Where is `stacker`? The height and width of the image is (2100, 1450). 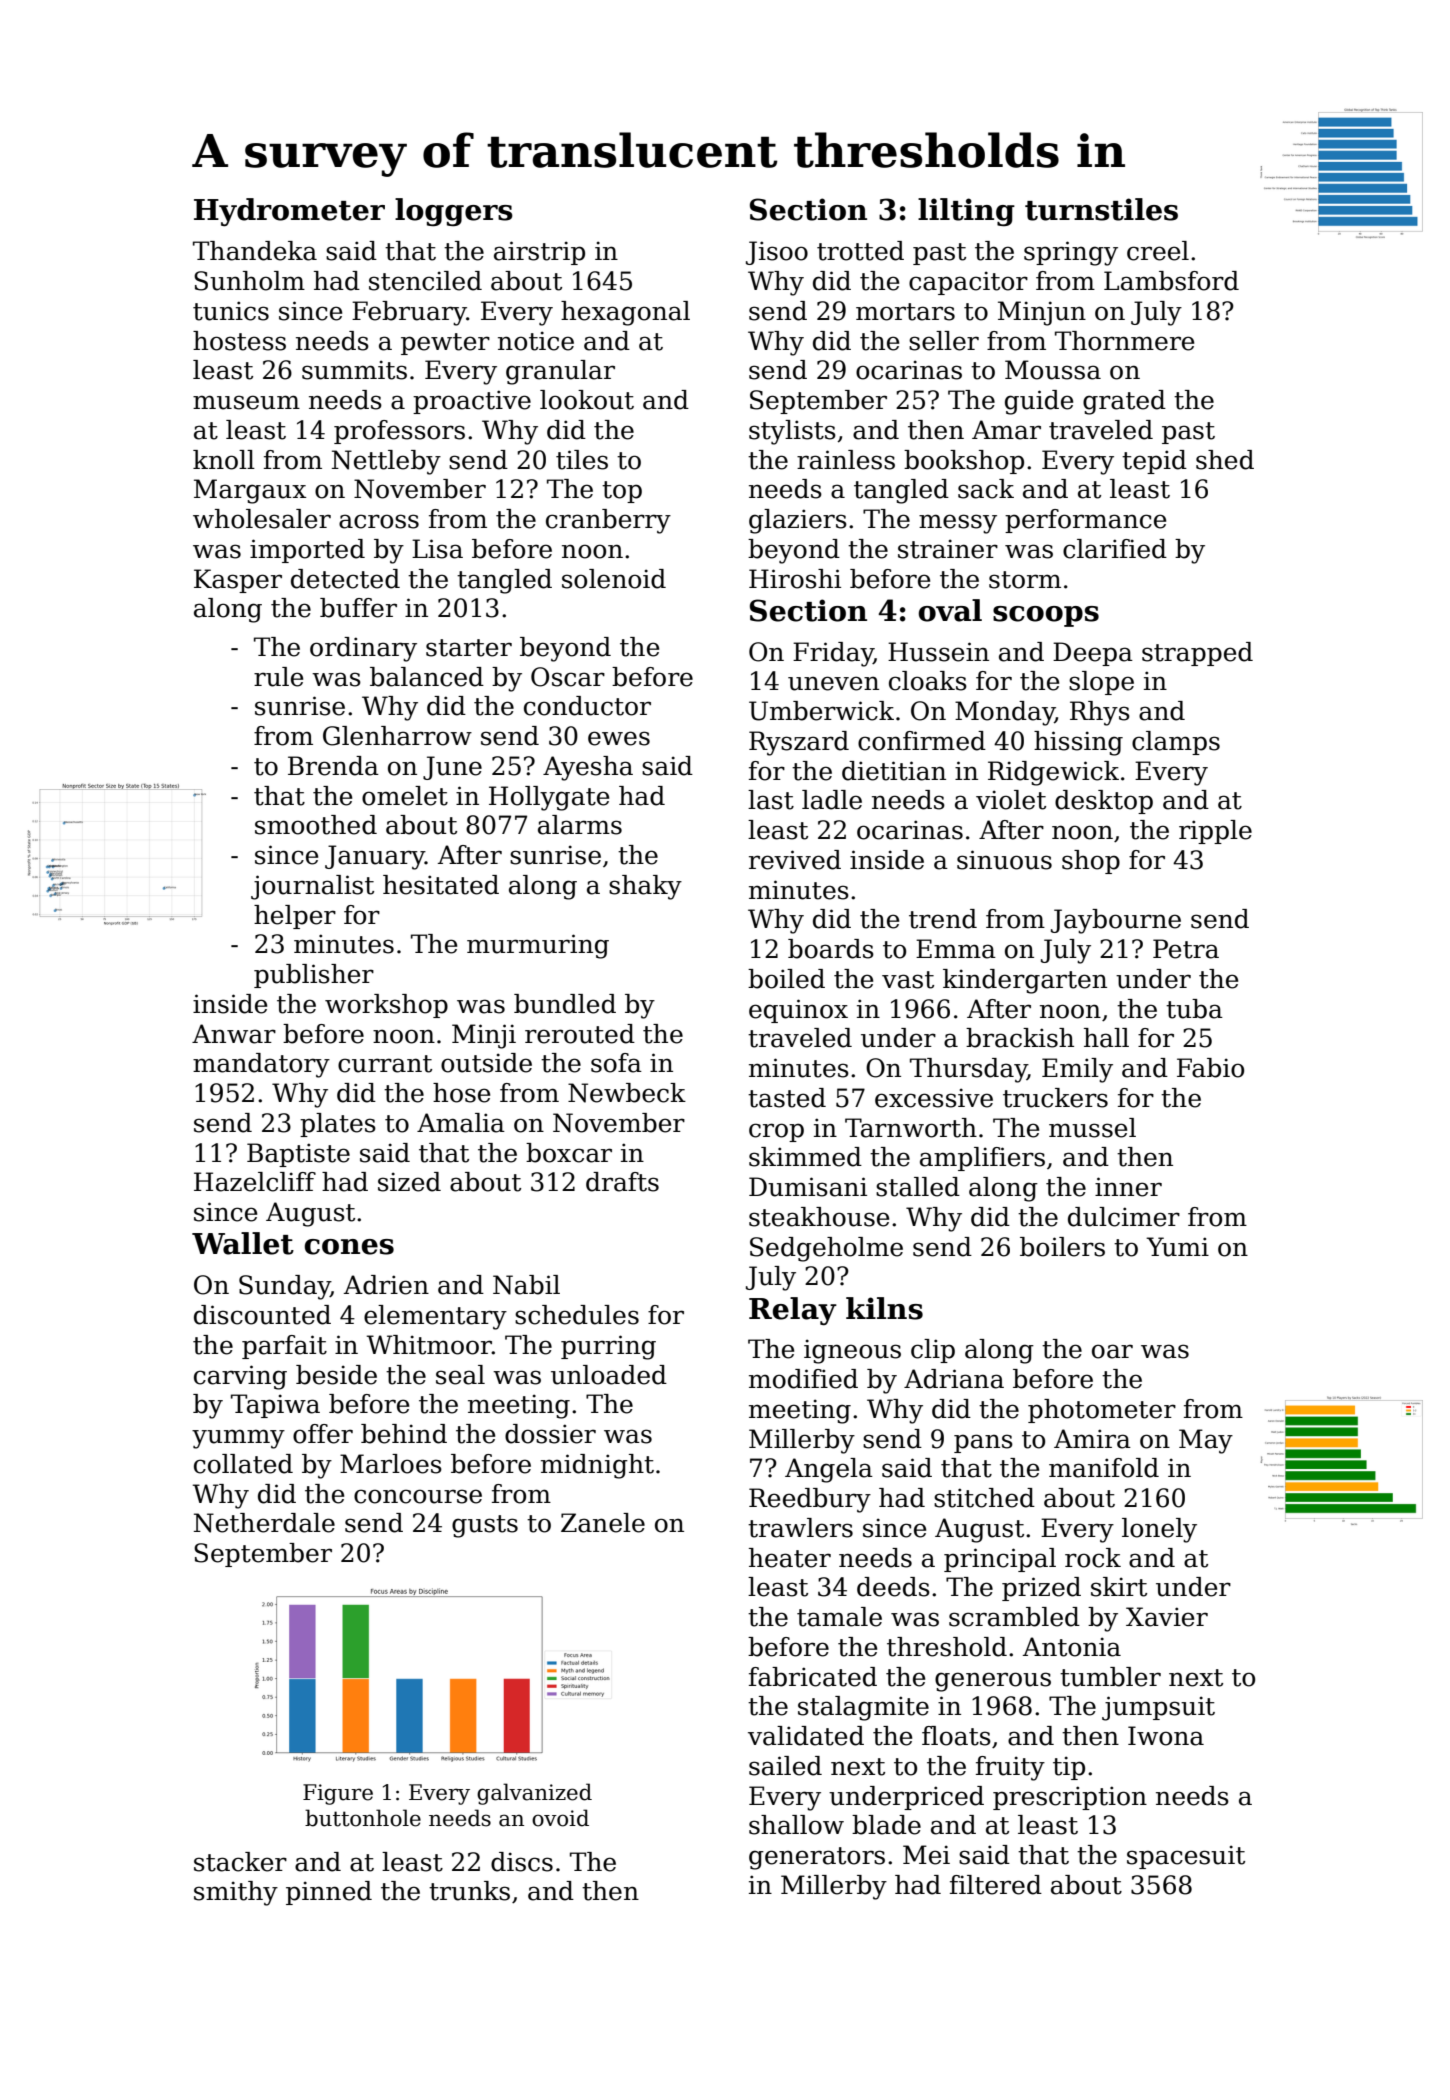 stacker is located at coordinates (240, 1862).
